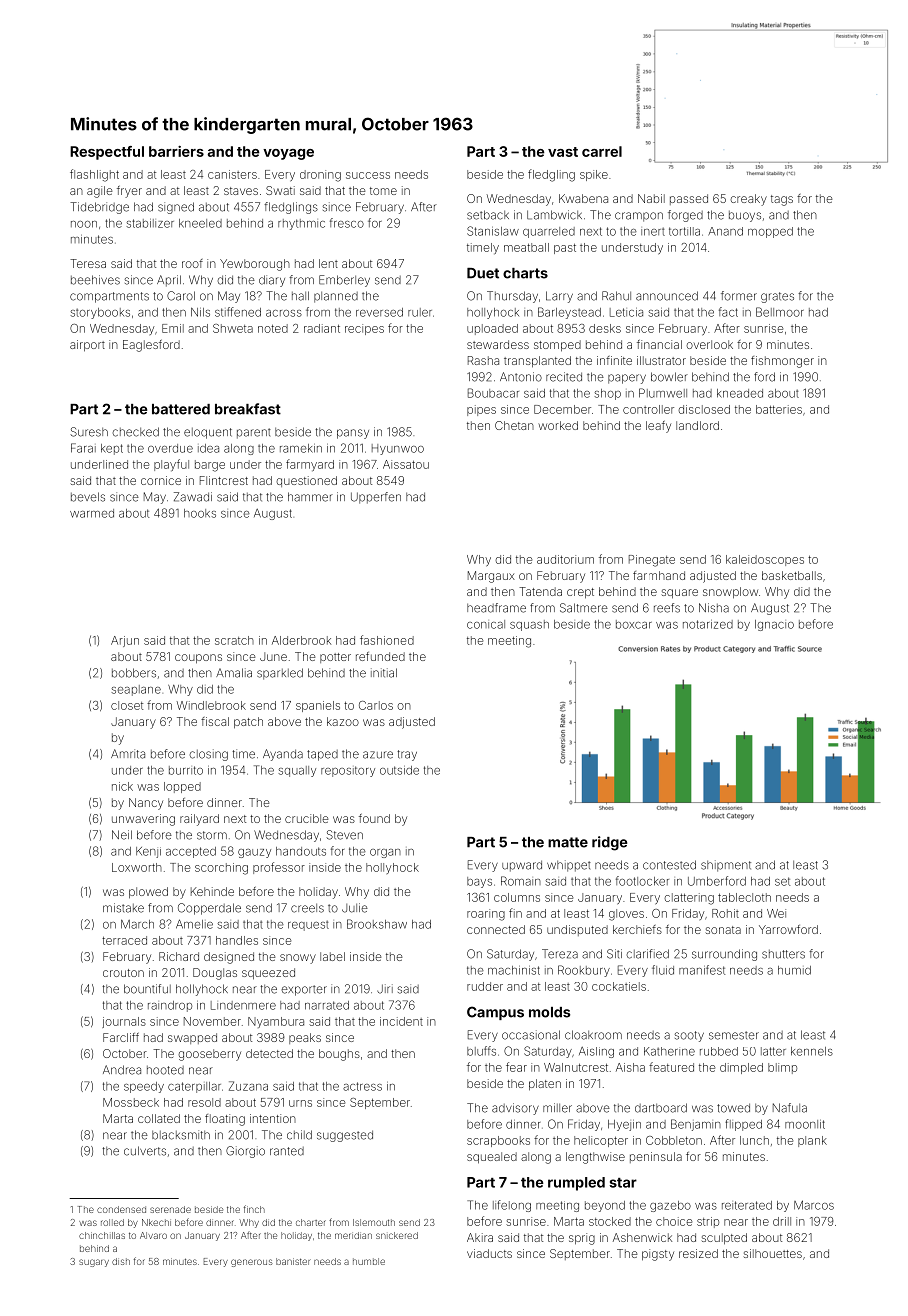 Image resolution: width=908 pixels, height=1316 pixels. I want to click on Richard, so click(179, 956).
